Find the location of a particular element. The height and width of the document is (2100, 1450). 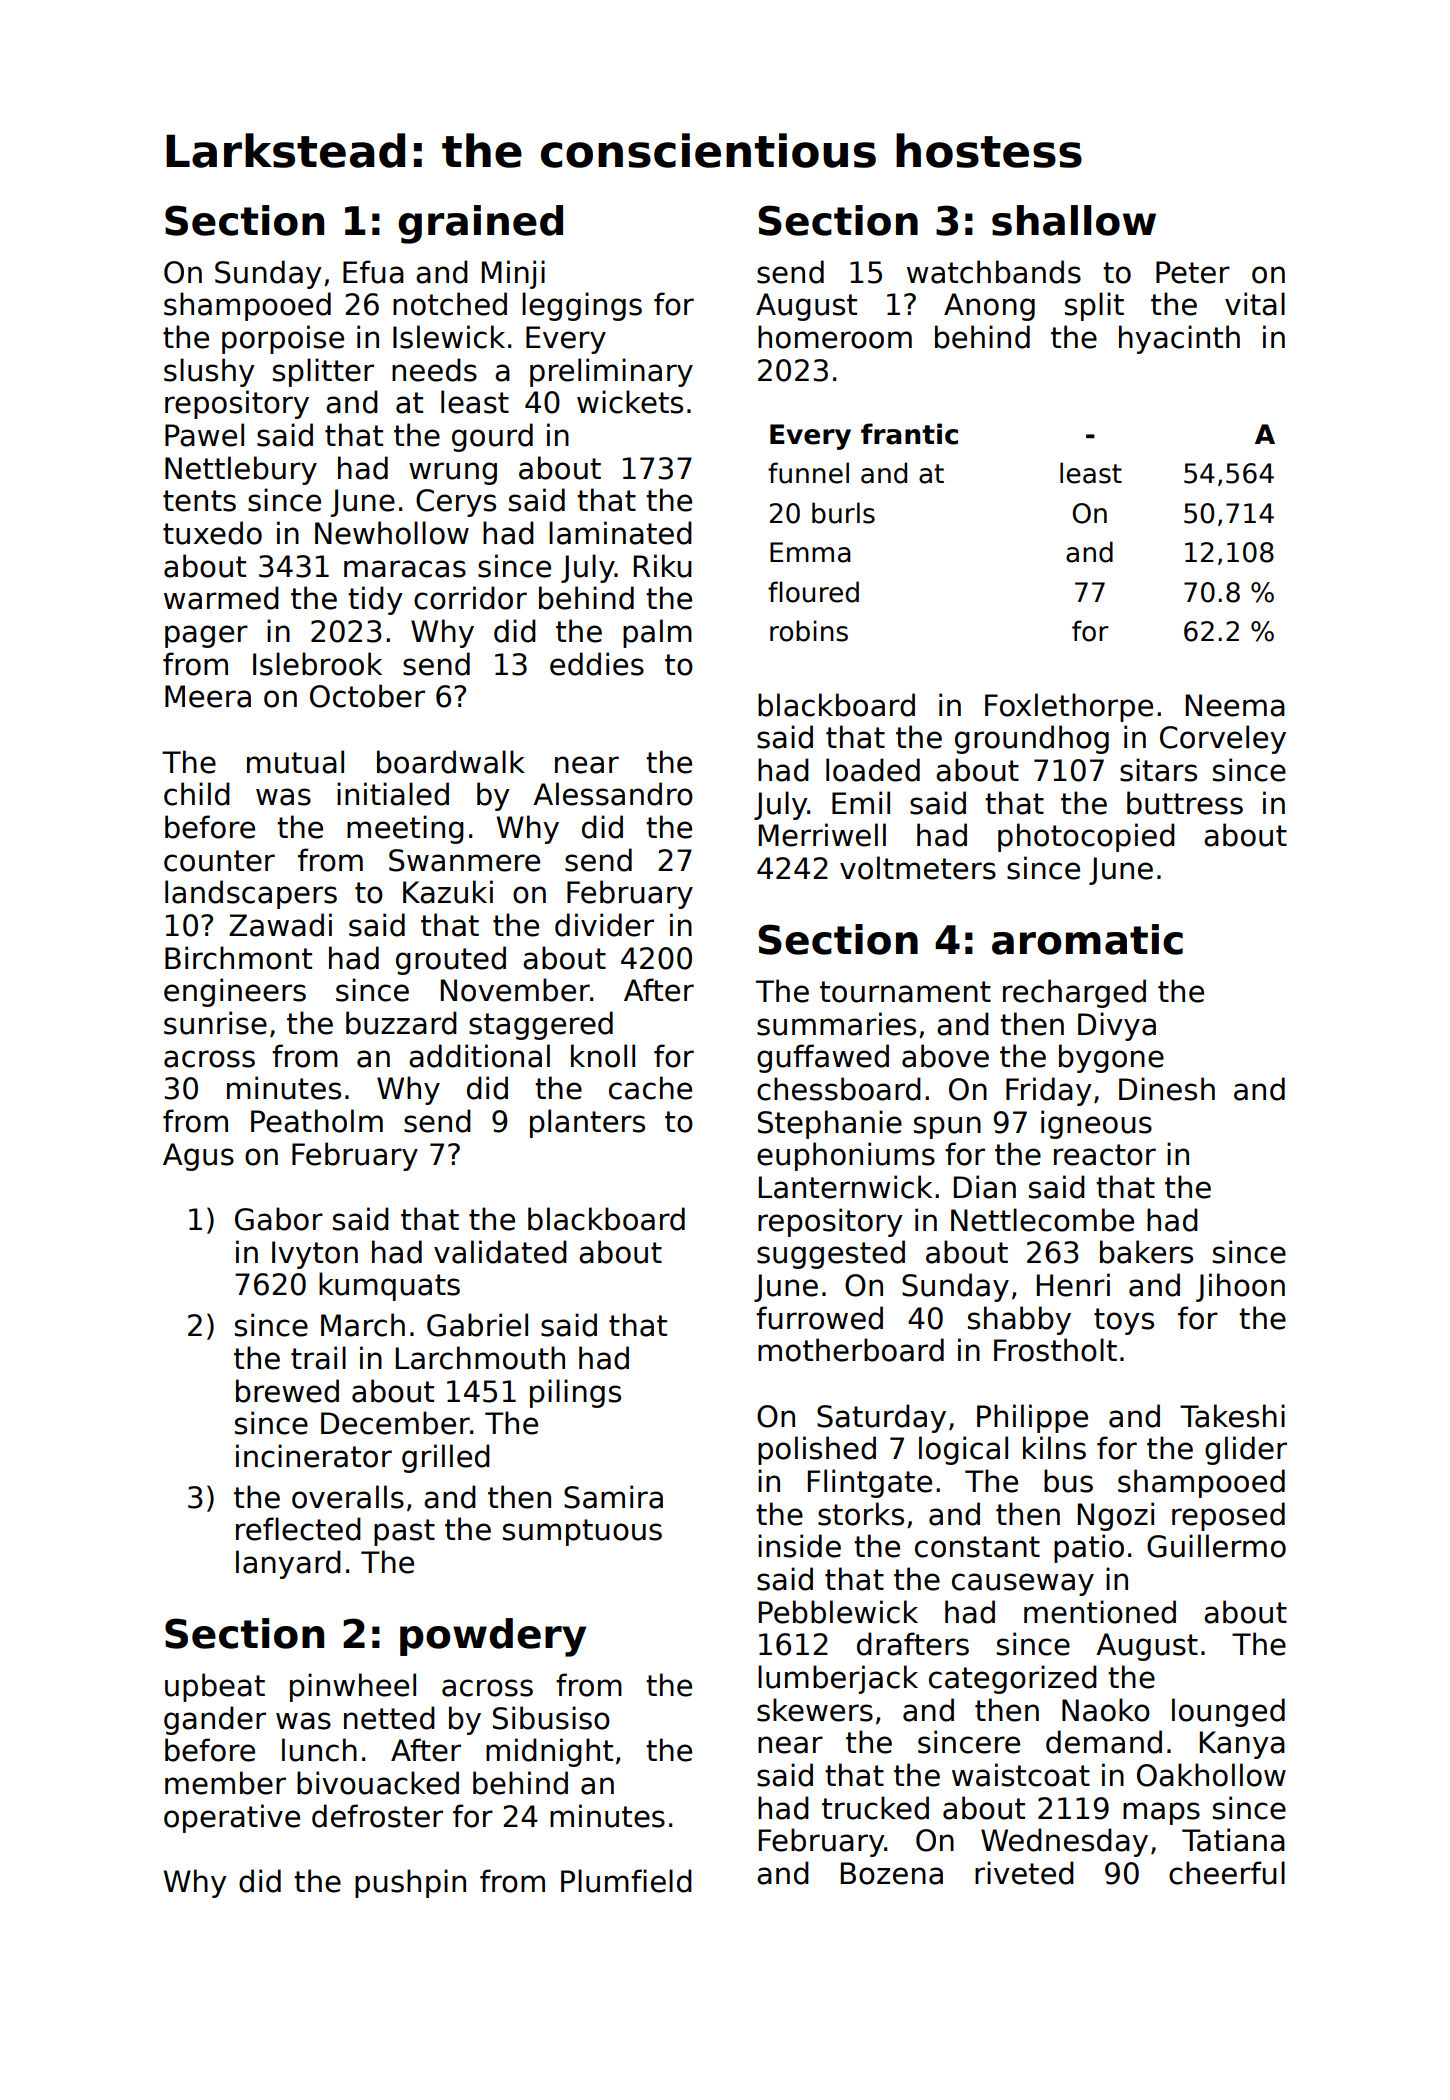

Bozena is located at coordinates (892, 1873).
